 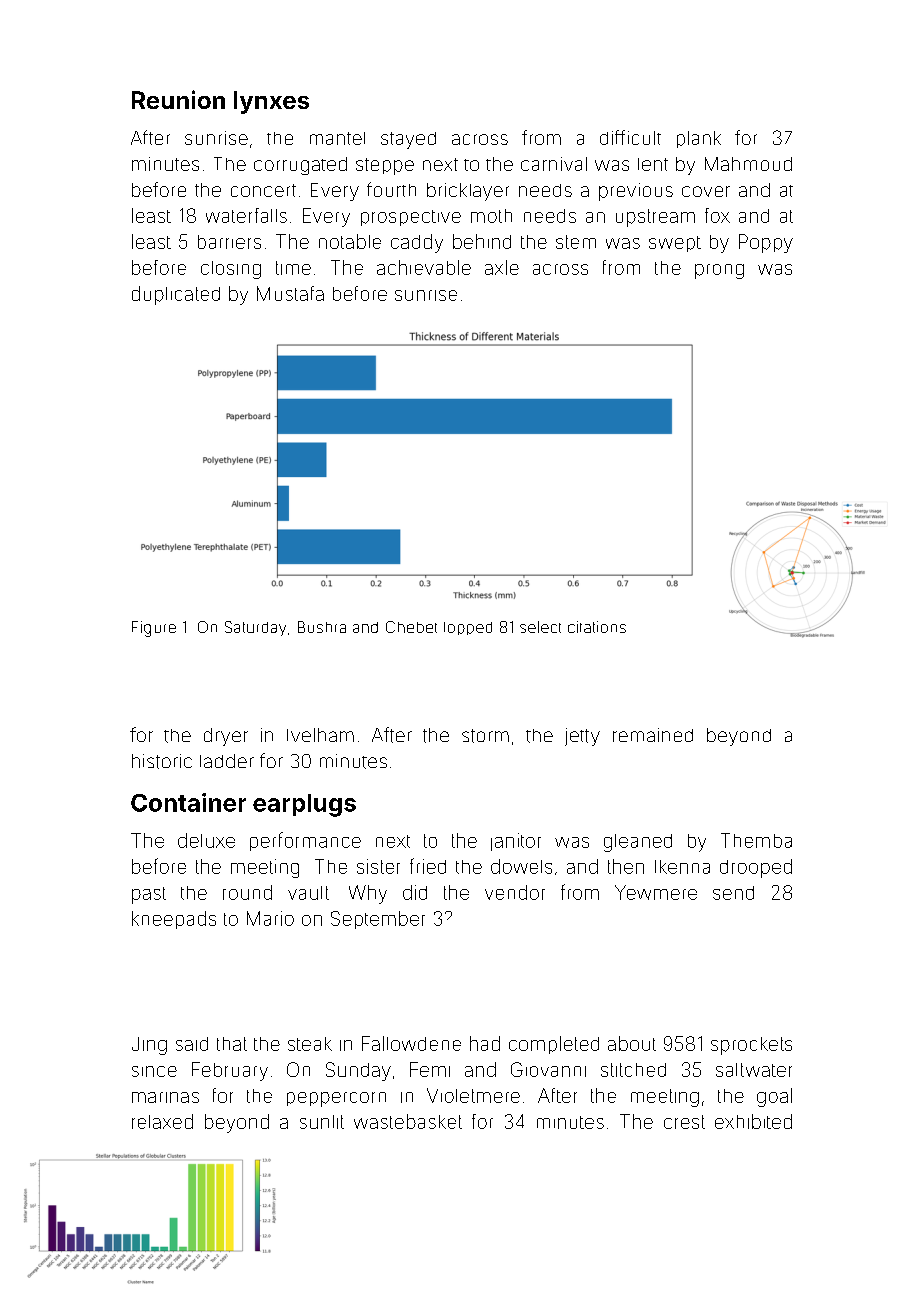 What do you see at coordinates (178, 99) in the page?
I see `Reunion` at bounding box center [178, 99].
